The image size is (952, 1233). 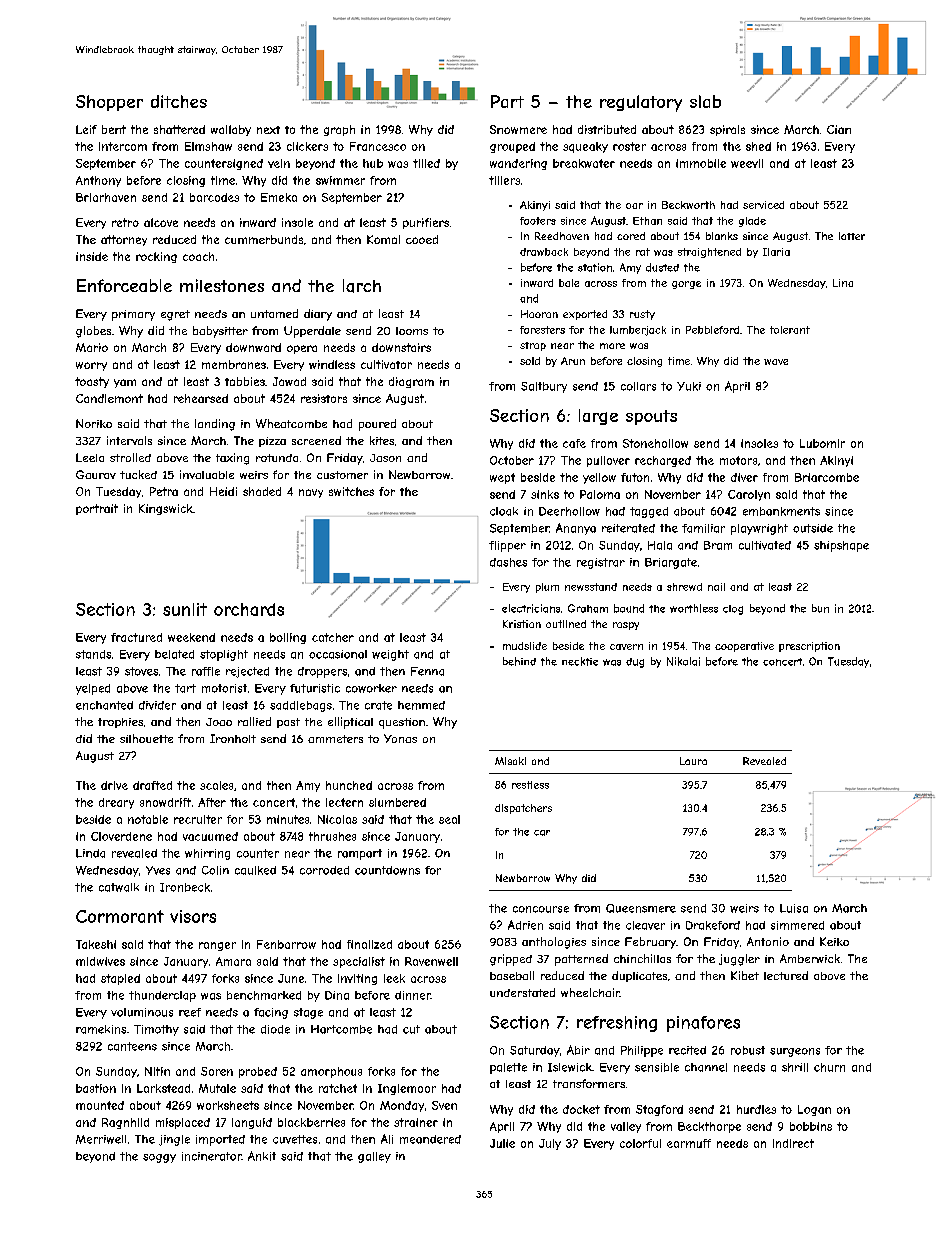 What do you see at coordinates (132, 1046) in the page?
I see `canteens` at bounding box center [132, 1046].
